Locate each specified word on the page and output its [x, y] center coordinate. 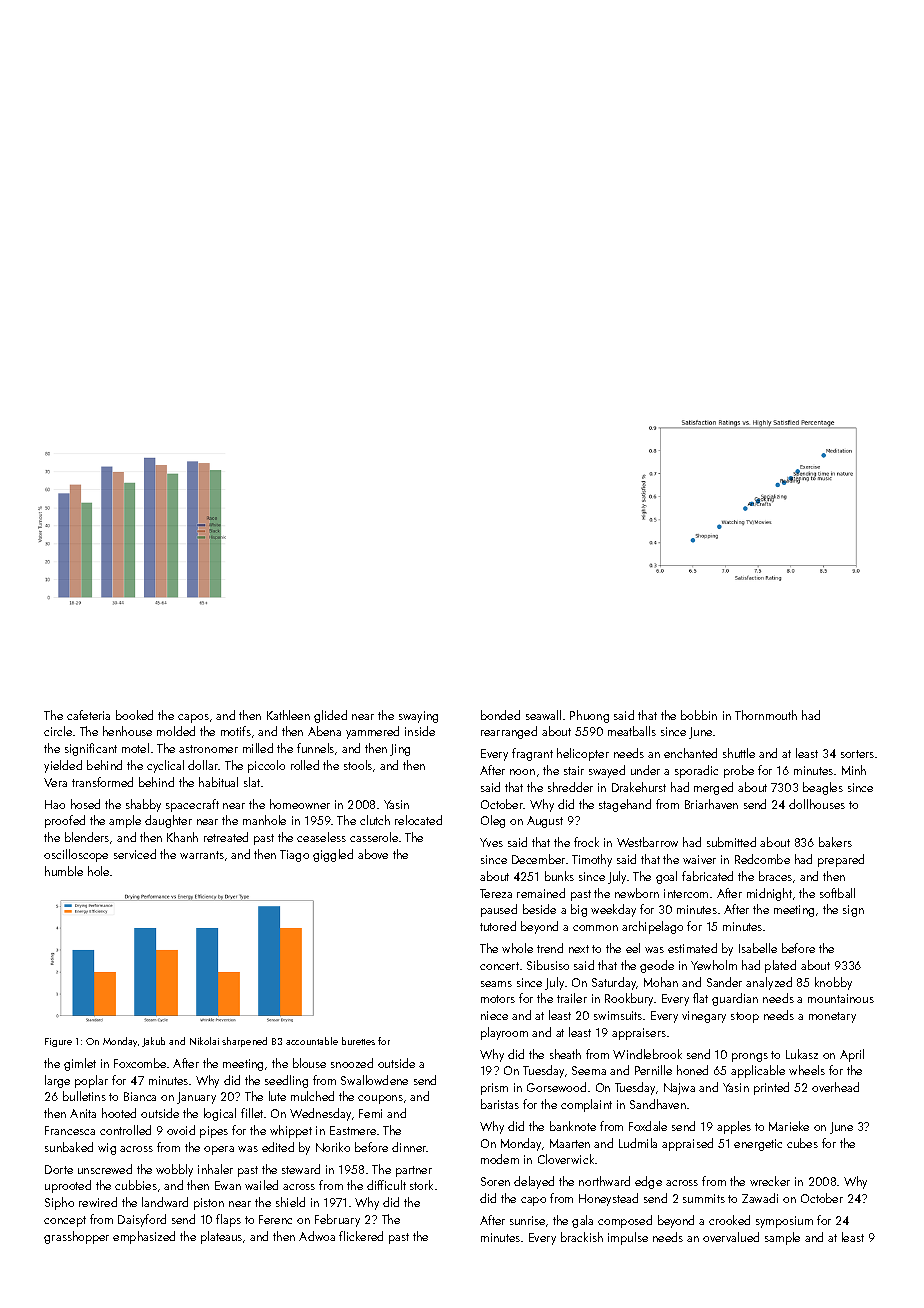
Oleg [493, 821]
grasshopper [76, 1237]
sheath [565, 1054]
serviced [135, 854]
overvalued [731, 1237]
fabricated [707, 876]
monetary [832, 1017]
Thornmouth [766, 715]
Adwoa [317, 1236]
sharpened [244, 1042]
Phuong [589, 716]
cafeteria [88, 715]
